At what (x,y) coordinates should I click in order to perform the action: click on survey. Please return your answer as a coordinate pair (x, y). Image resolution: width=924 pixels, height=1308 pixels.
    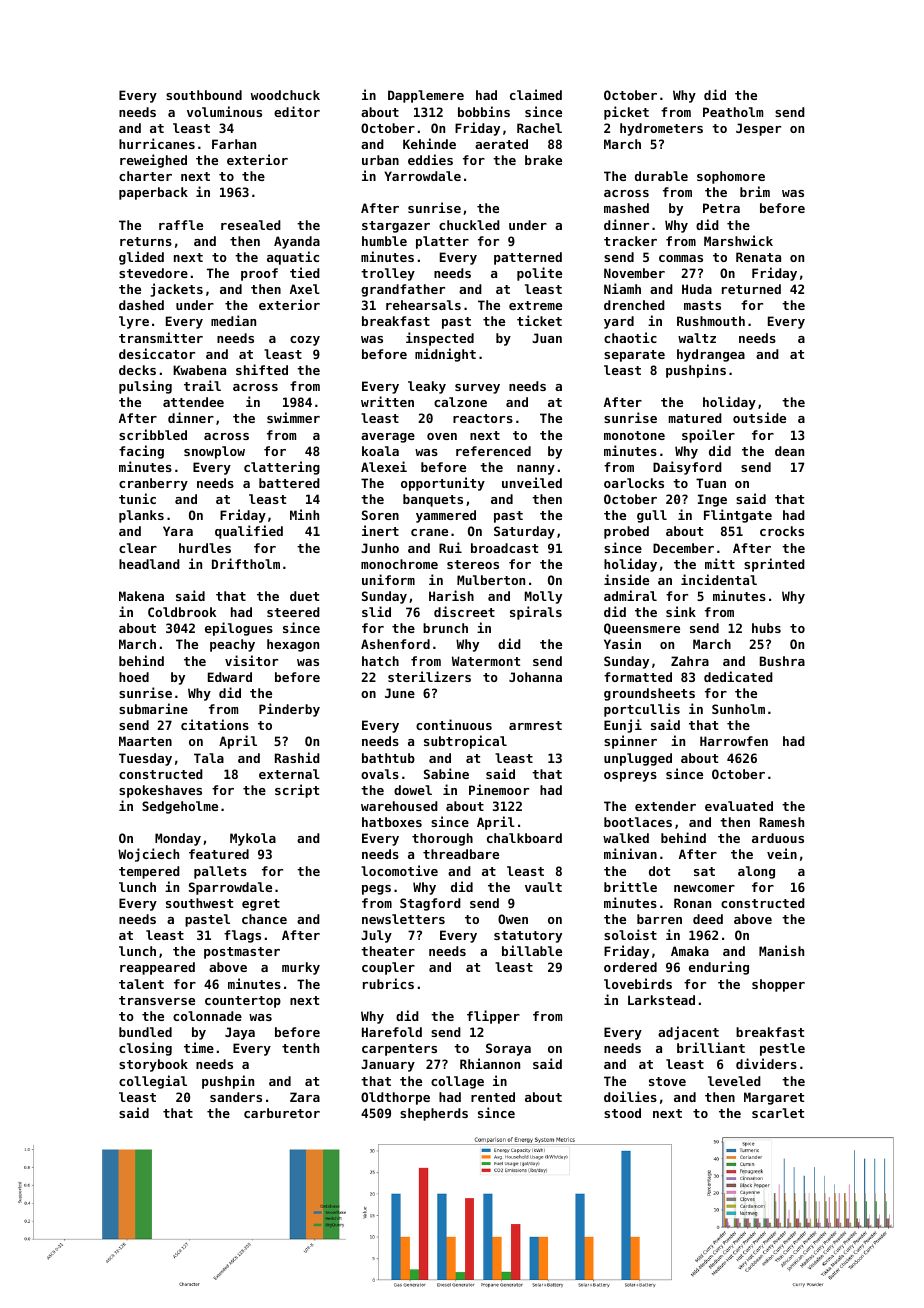
    Looking at the image, I should click on (477, 389).
